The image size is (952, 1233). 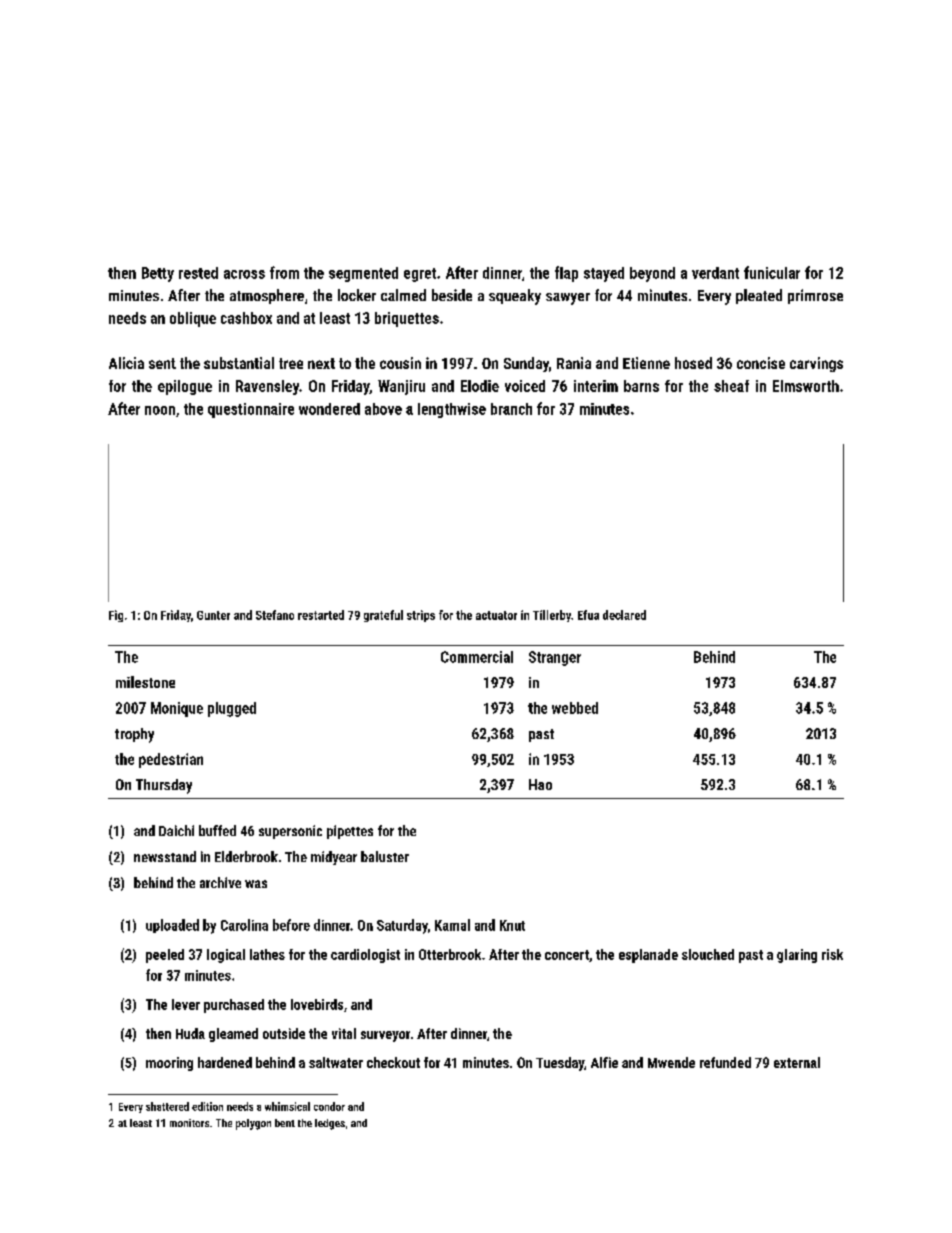 What do you see at coordinates (383, 409) in the document?
I see `above` at bounding box center [383, 409].
